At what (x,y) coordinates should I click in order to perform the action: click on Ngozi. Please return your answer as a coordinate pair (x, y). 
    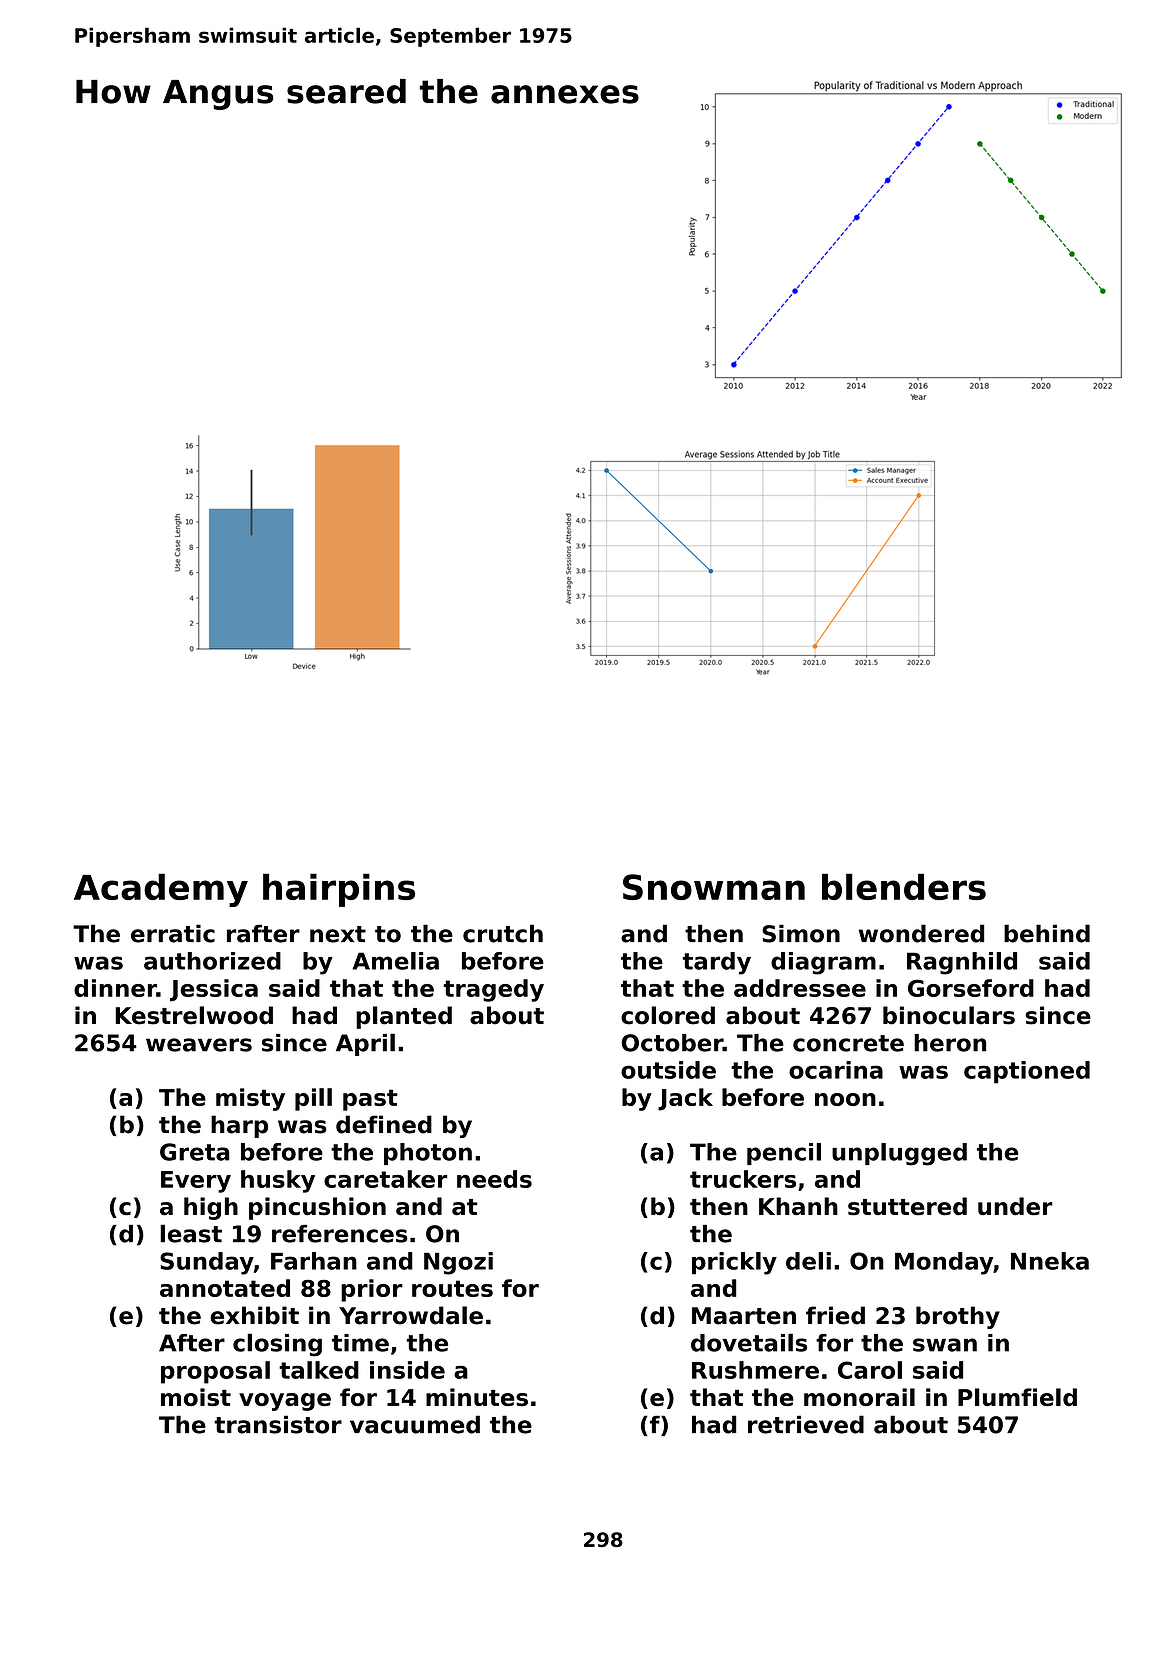
    Looking at the image, I should click on (458, 1263).
